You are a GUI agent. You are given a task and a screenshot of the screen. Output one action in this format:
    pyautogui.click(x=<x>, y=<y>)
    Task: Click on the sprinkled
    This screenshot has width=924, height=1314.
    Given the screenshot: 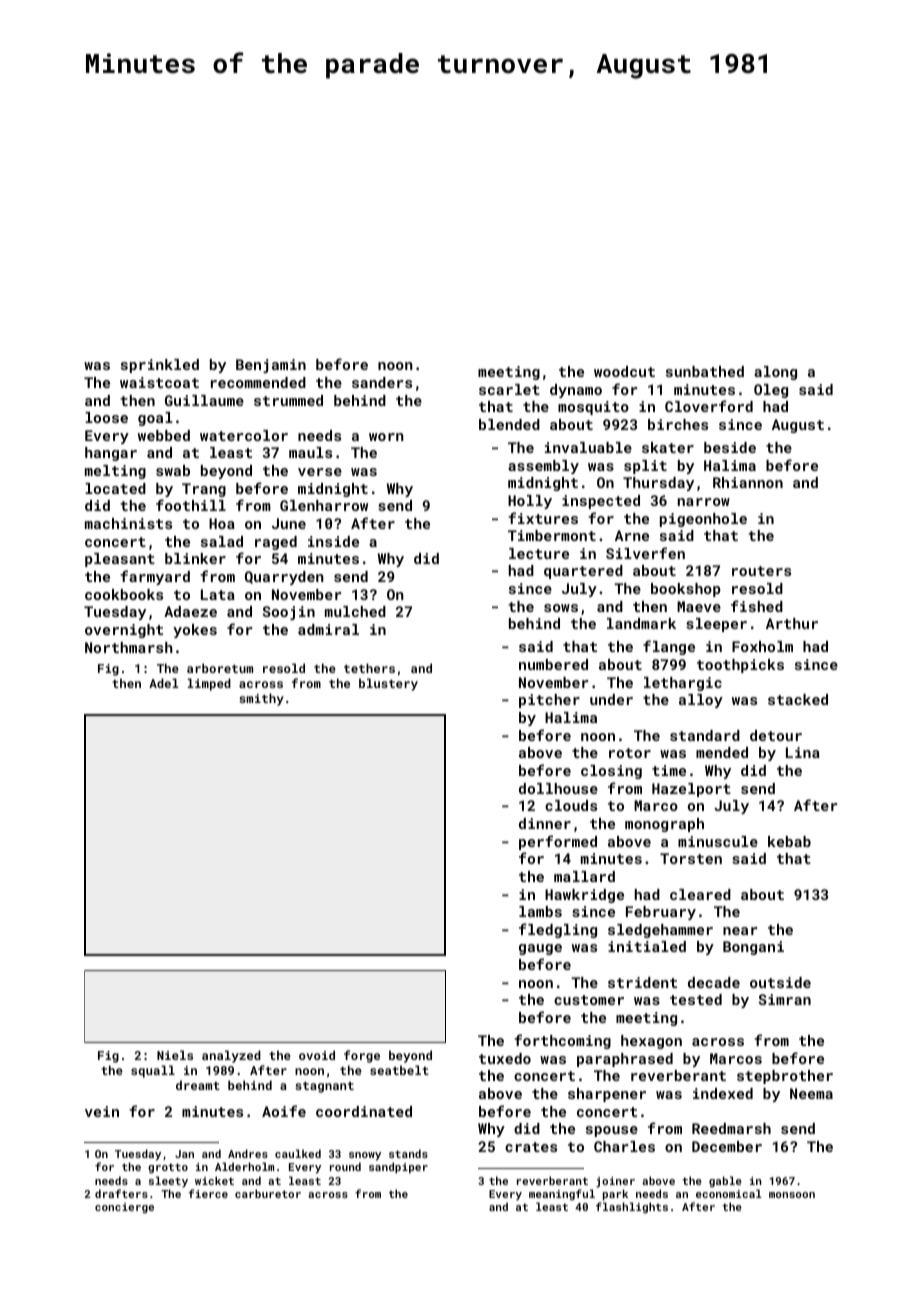 What is the action you would take?
    pyautogui.click(x=160, y=366)
